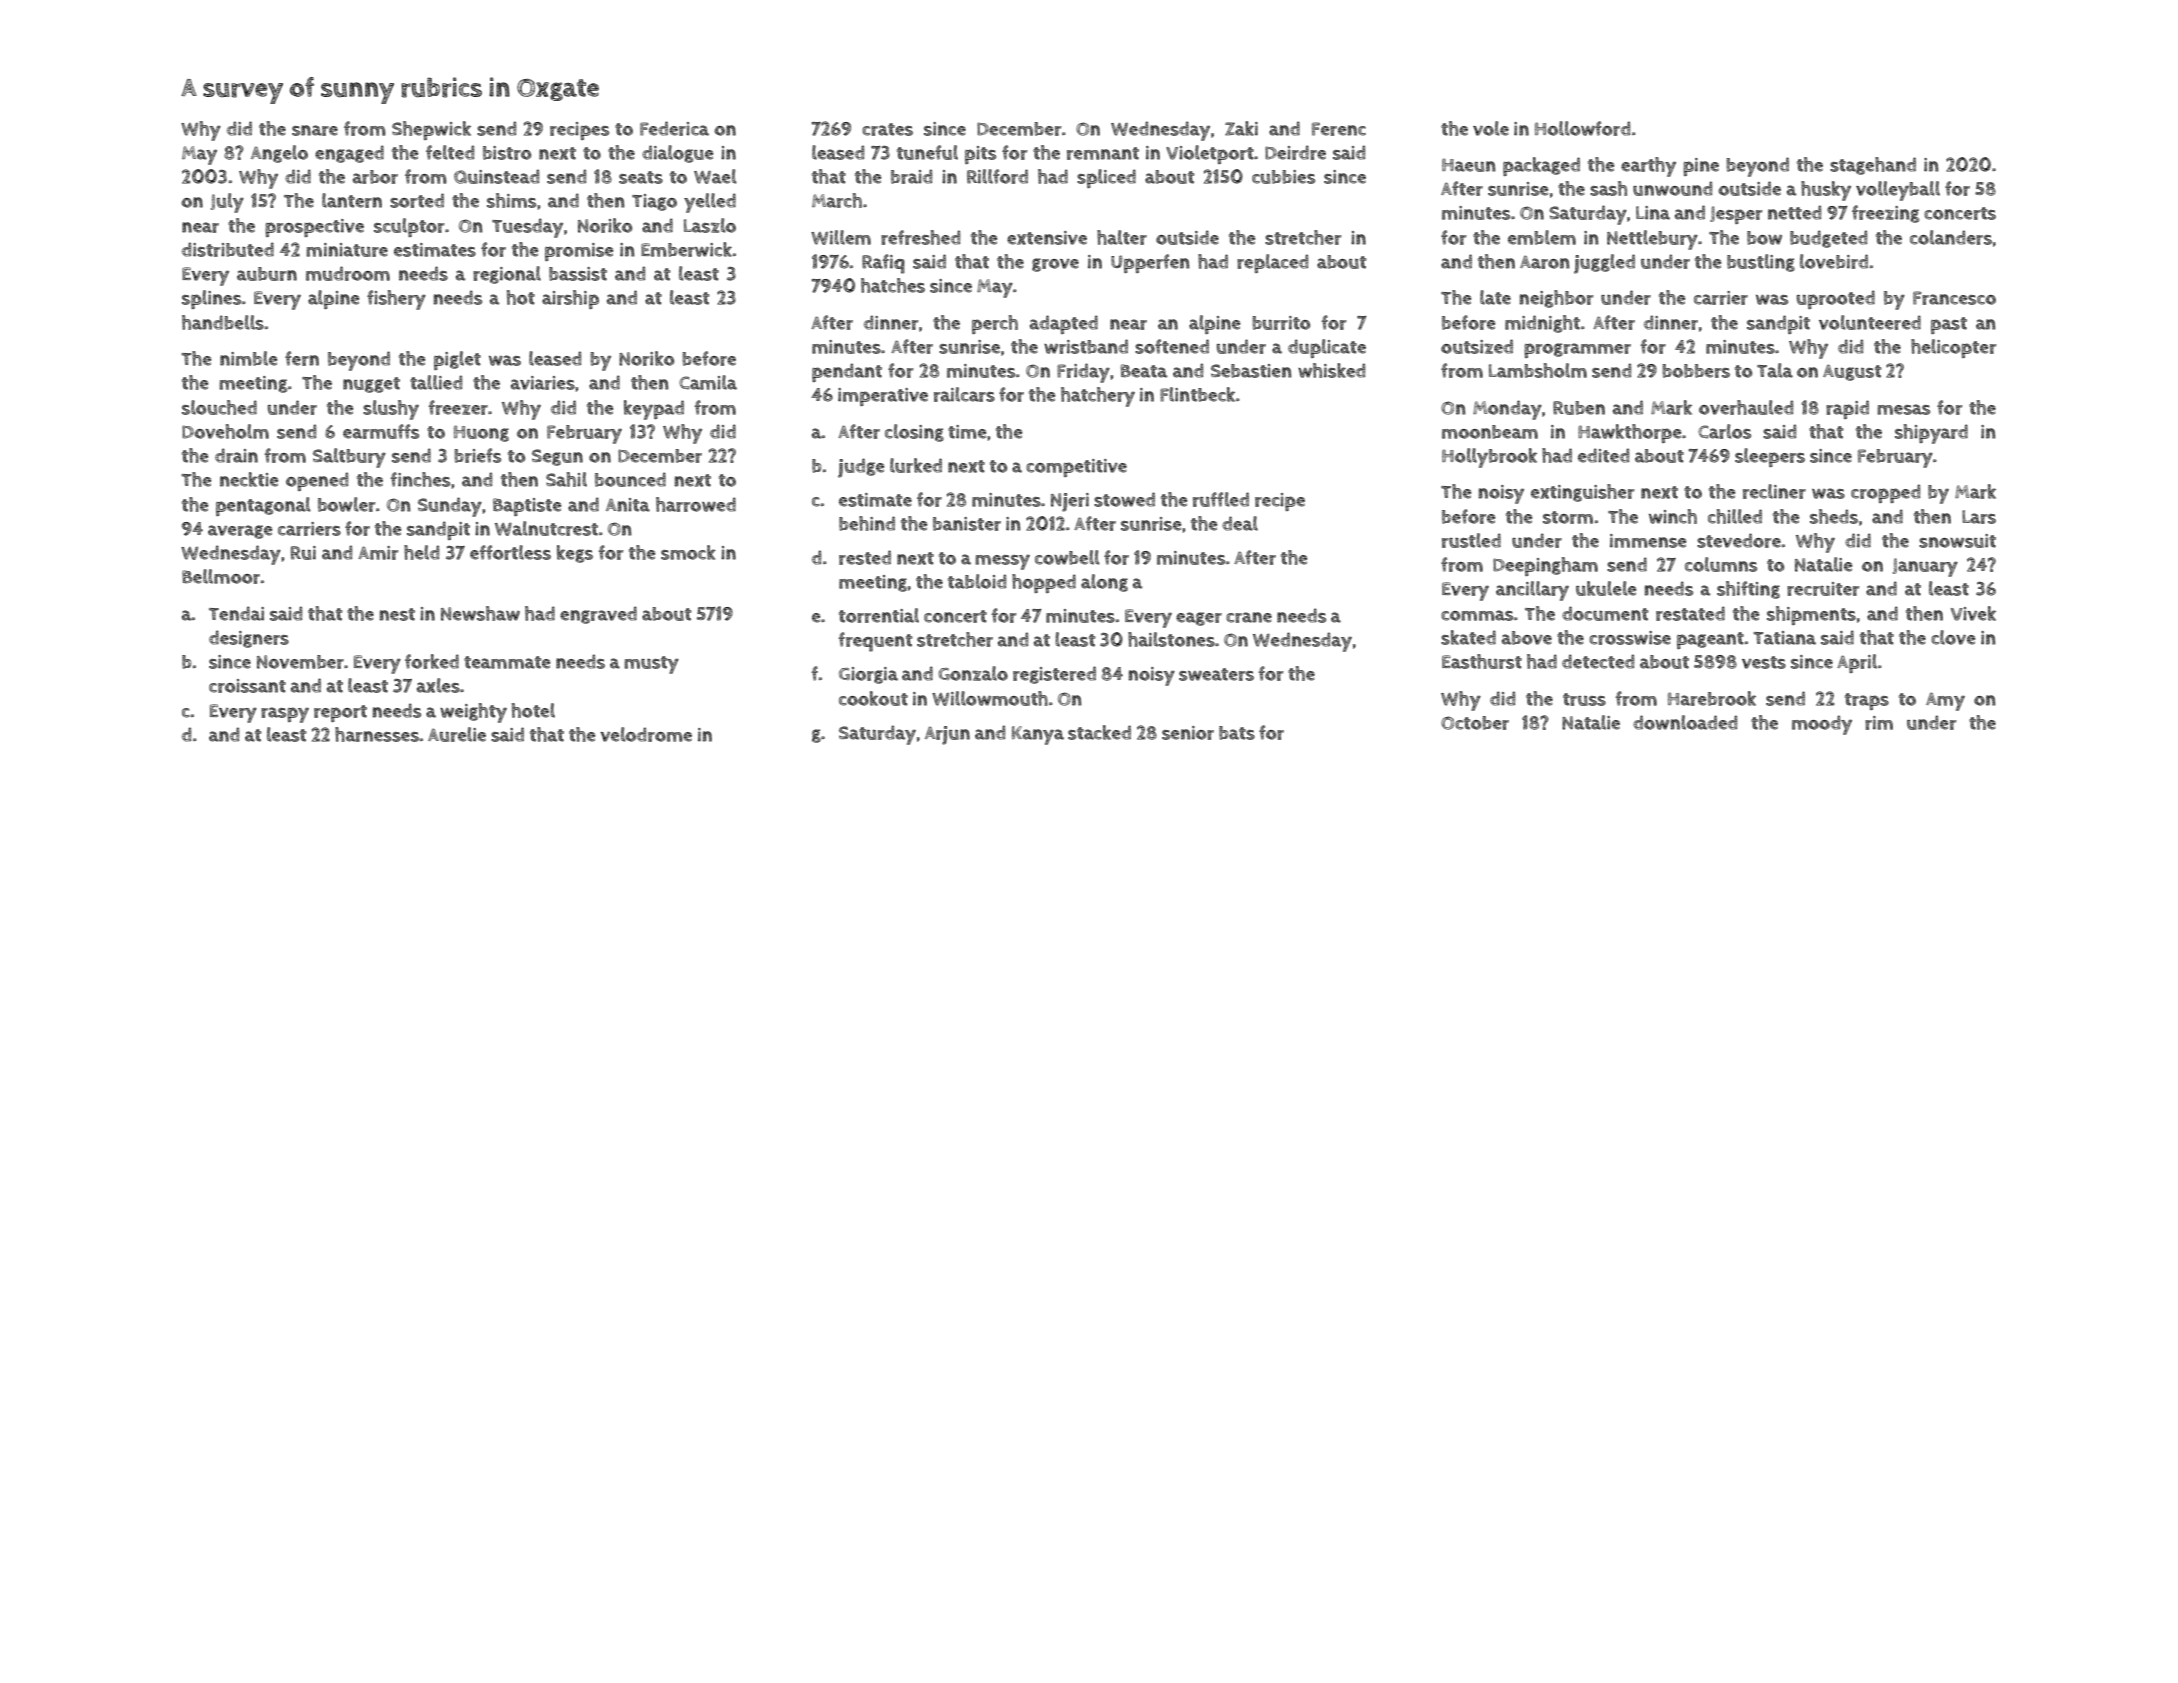  I want to click on airship, so click(570, 299).
